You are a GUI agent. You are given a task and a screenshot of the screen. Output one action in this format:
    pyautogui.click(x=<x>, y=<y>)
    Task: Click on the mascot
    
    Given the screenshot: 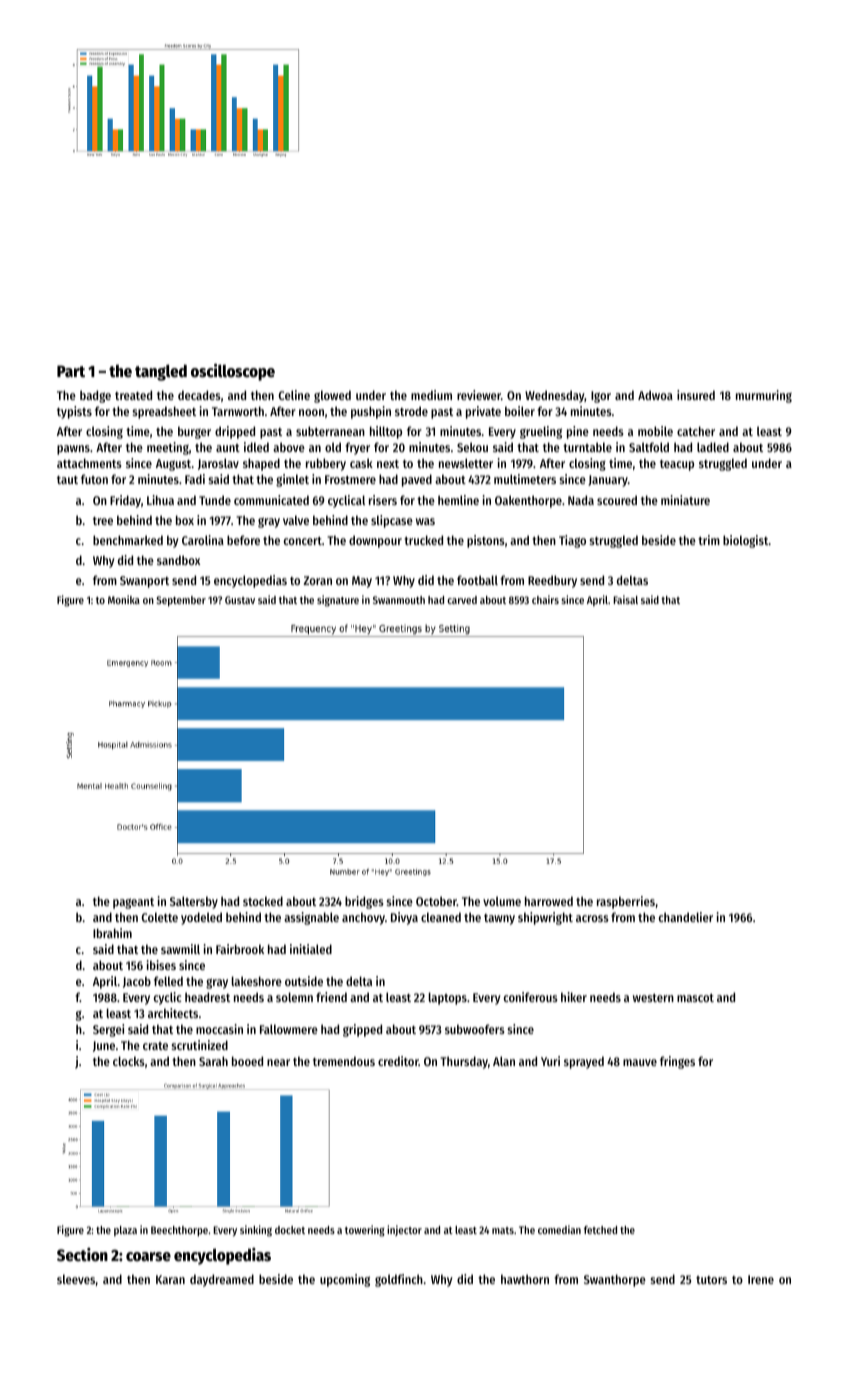 What is the action you would take?
    pyautogui.click(x=695, y=998)
